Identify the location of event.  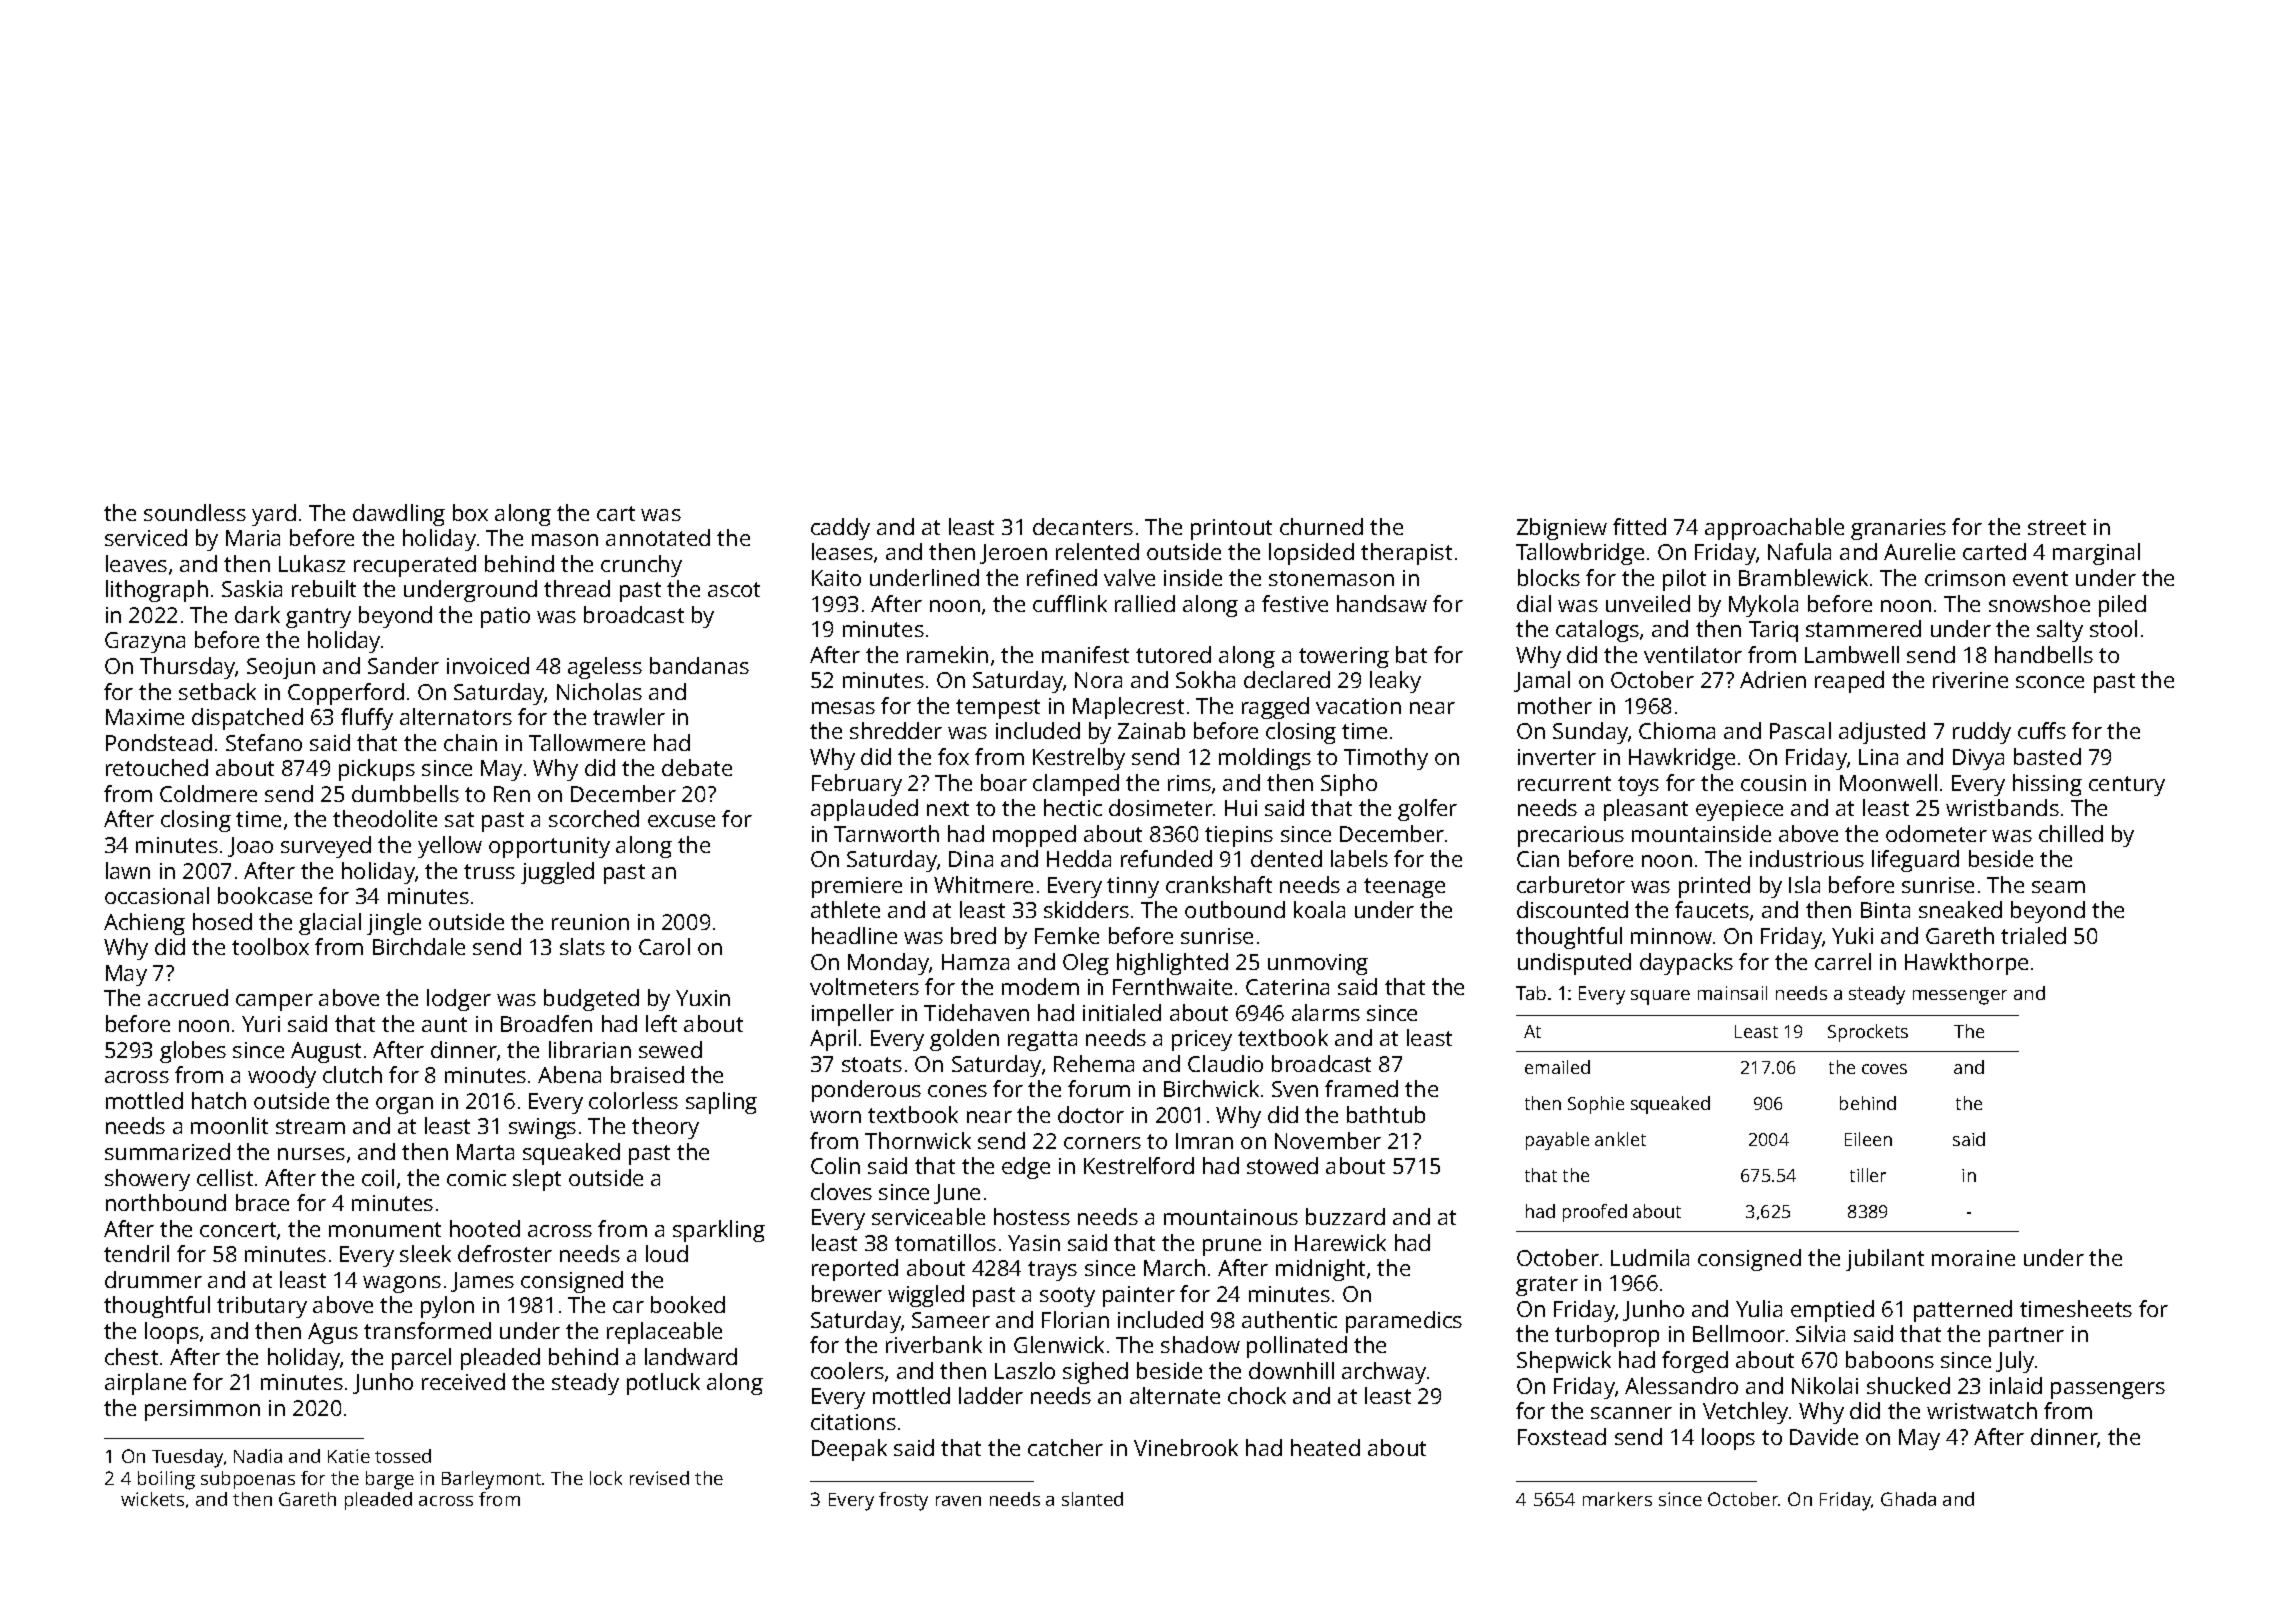
(2040, 578).
